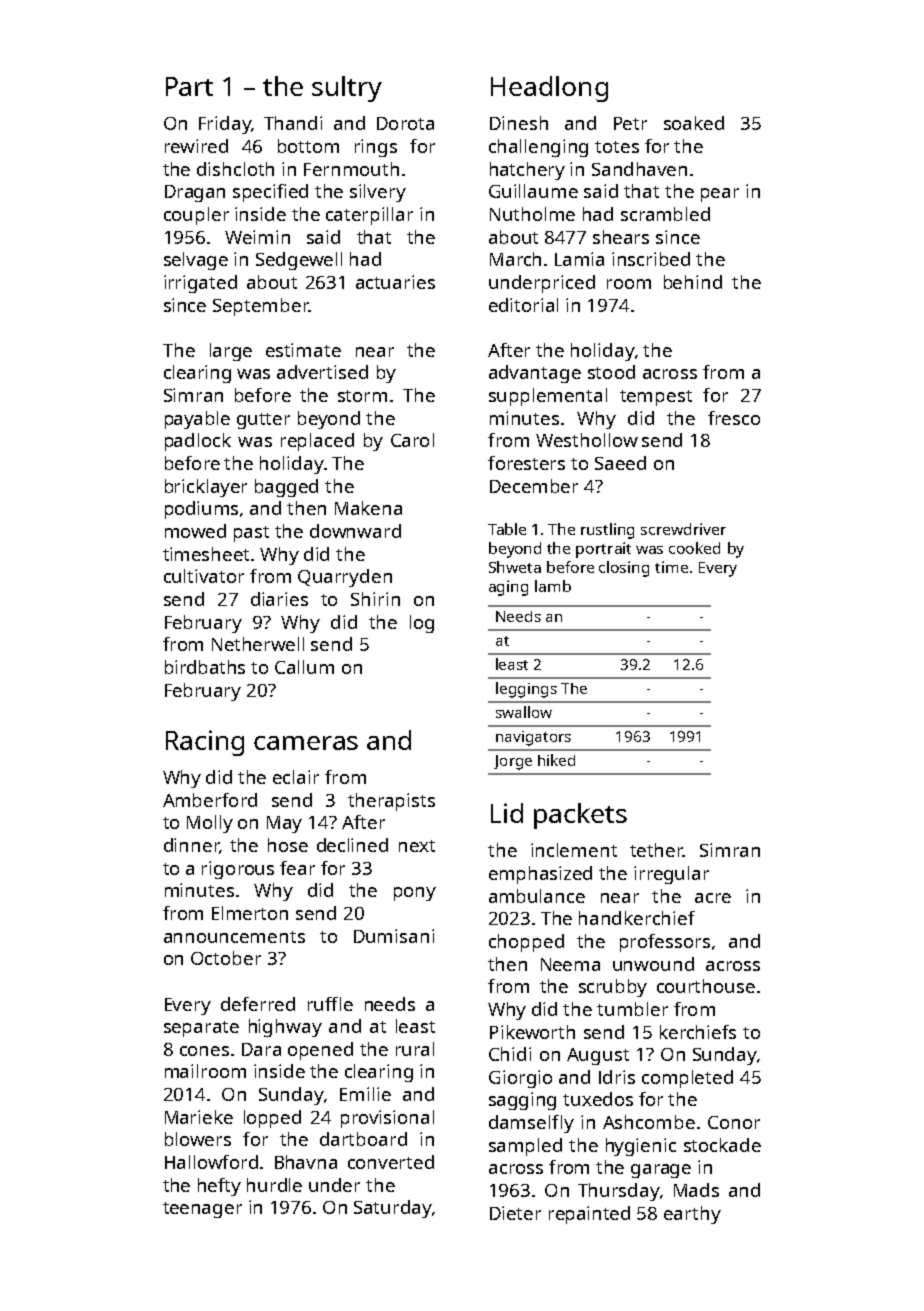  Describe the element at coordinates (204, 1051) in the screenshot. I see `cones` at that location.
